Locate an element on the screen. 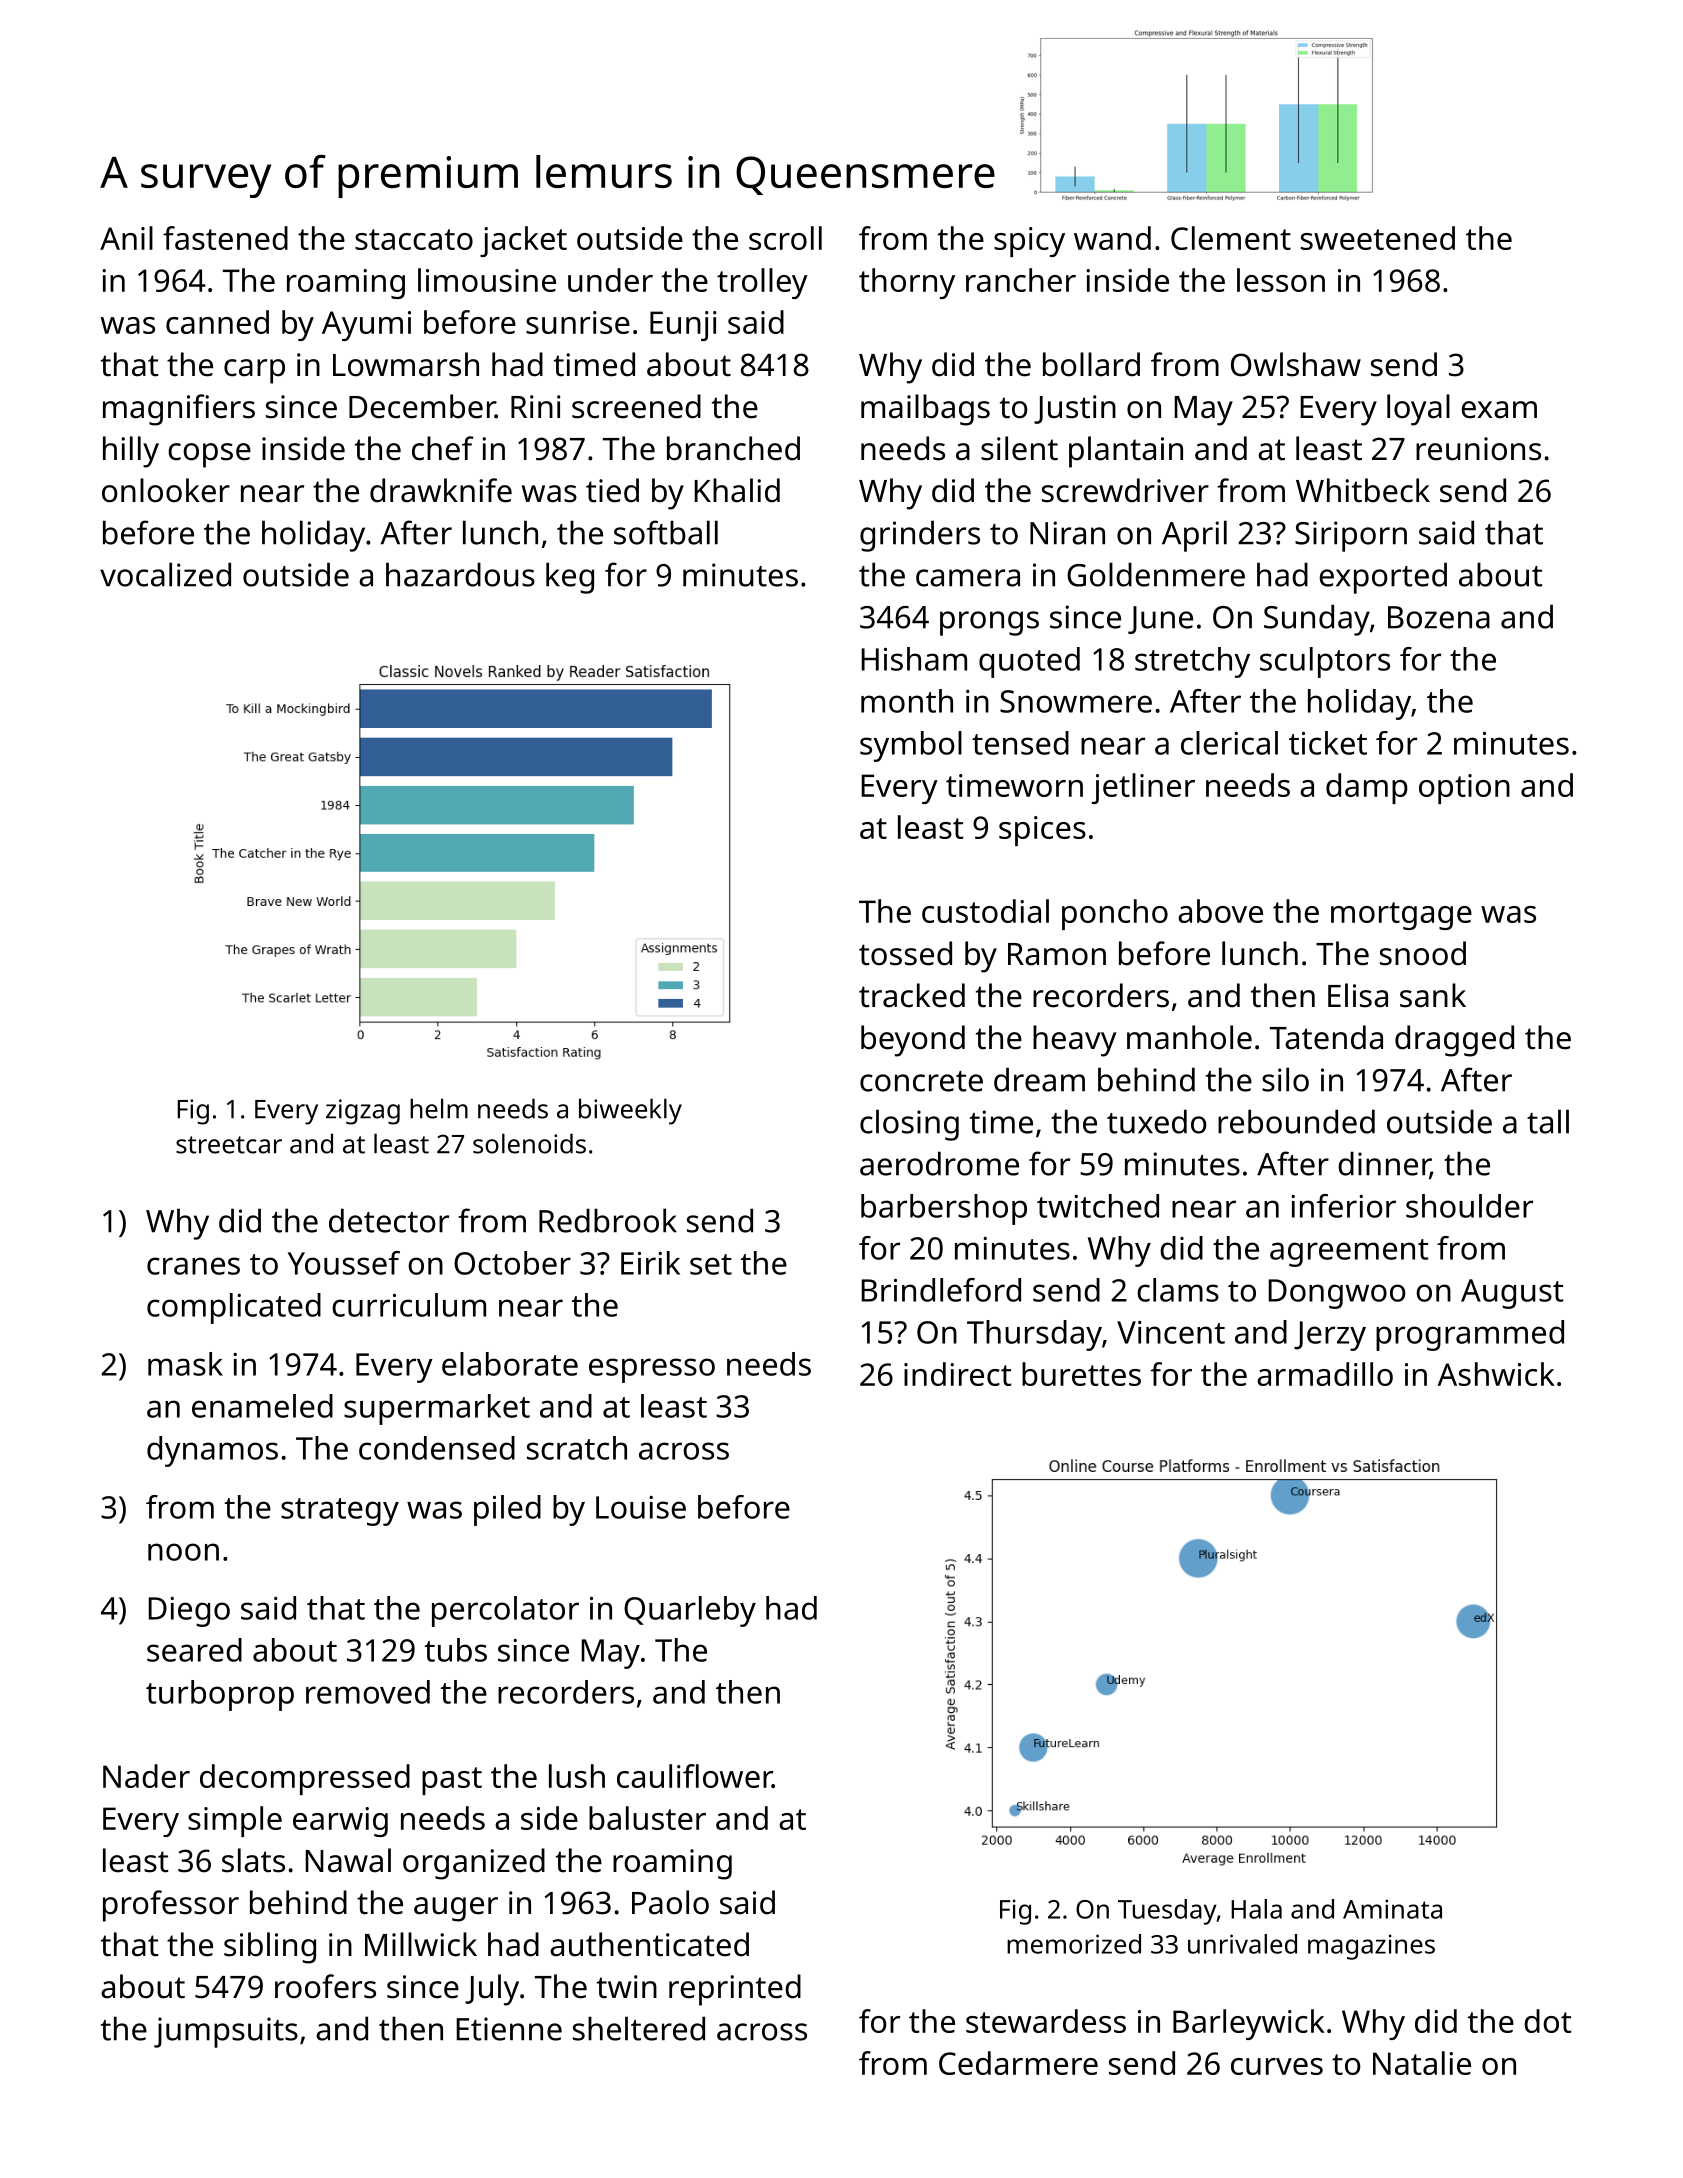 The image size is (1683, 2178). sweetened is located at coordinates (1378, 238).
